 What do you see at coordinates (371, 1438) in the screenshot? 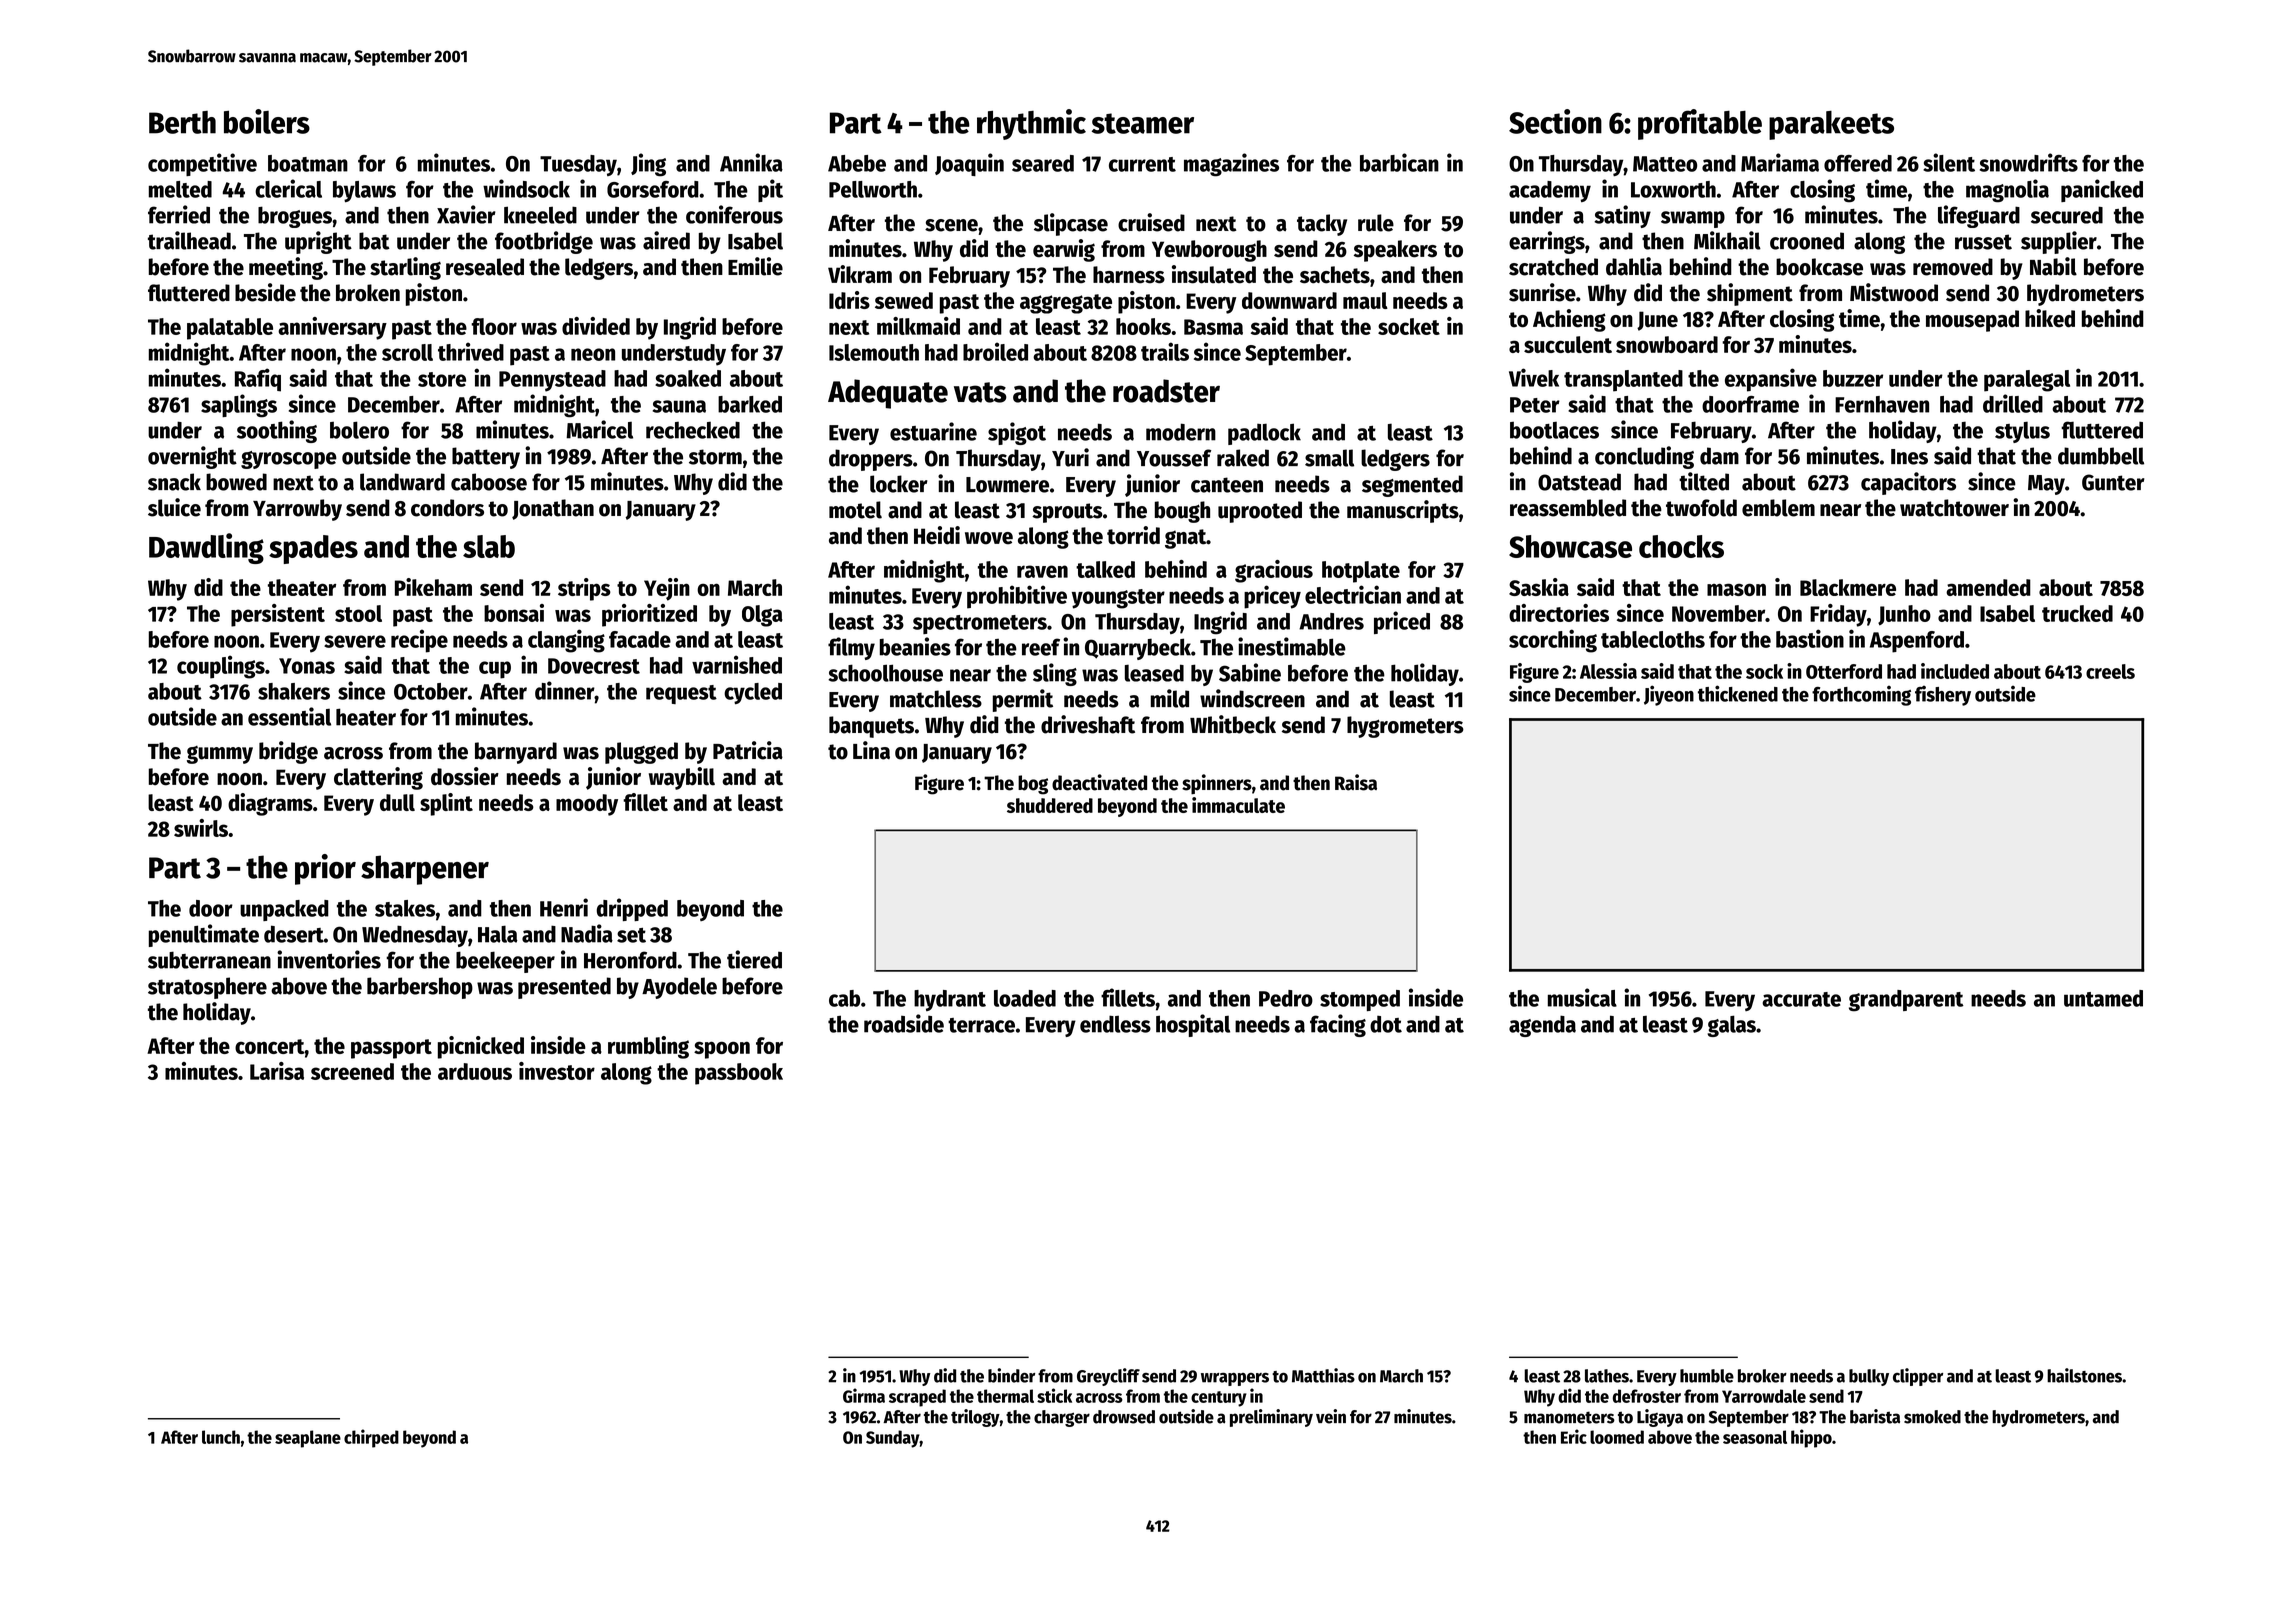
I see `chirped` at bounding box center [371, 1438].
